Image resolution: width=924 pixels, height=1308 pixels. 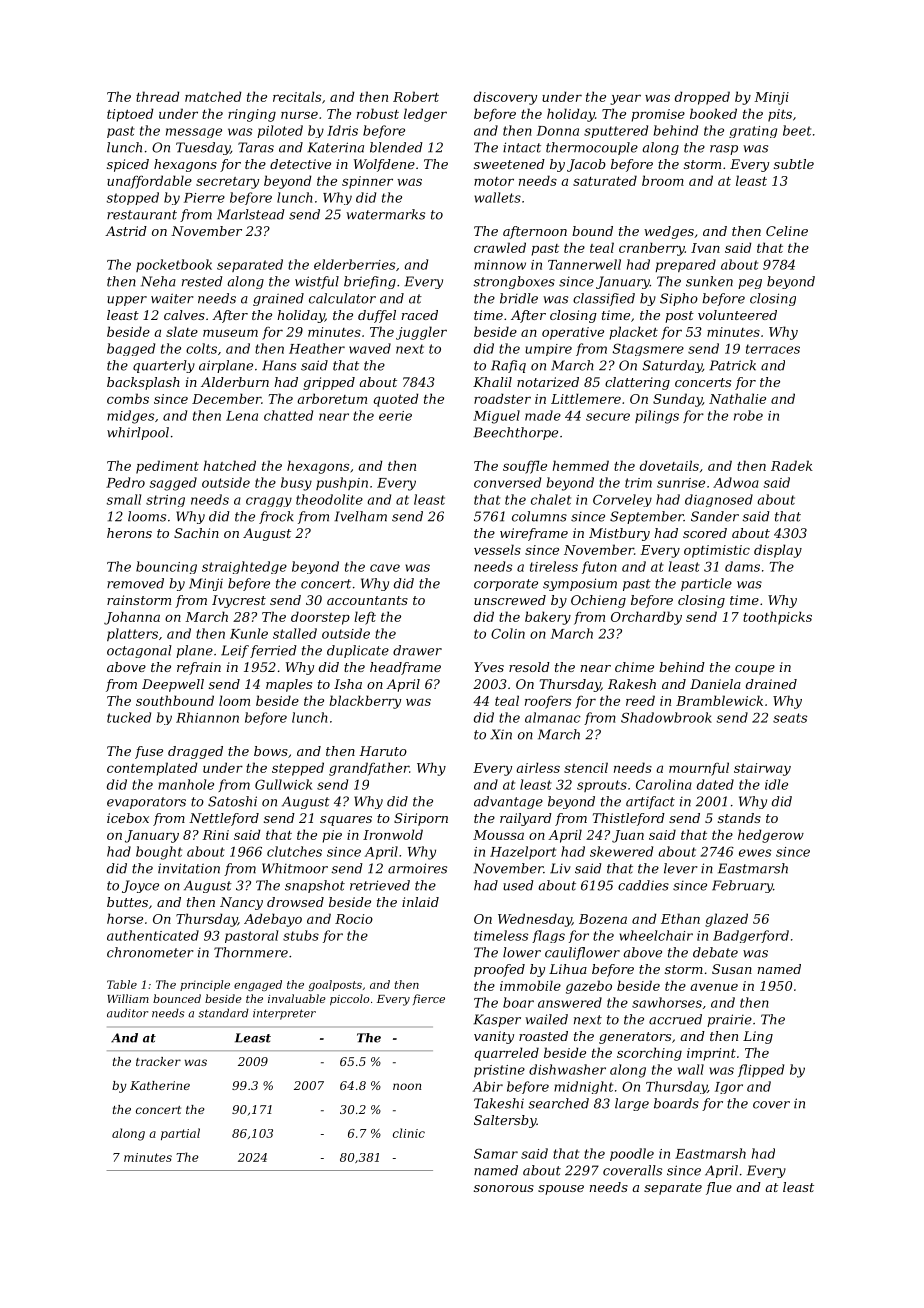 I want to click on subtle, so click(x=794, y=164).
